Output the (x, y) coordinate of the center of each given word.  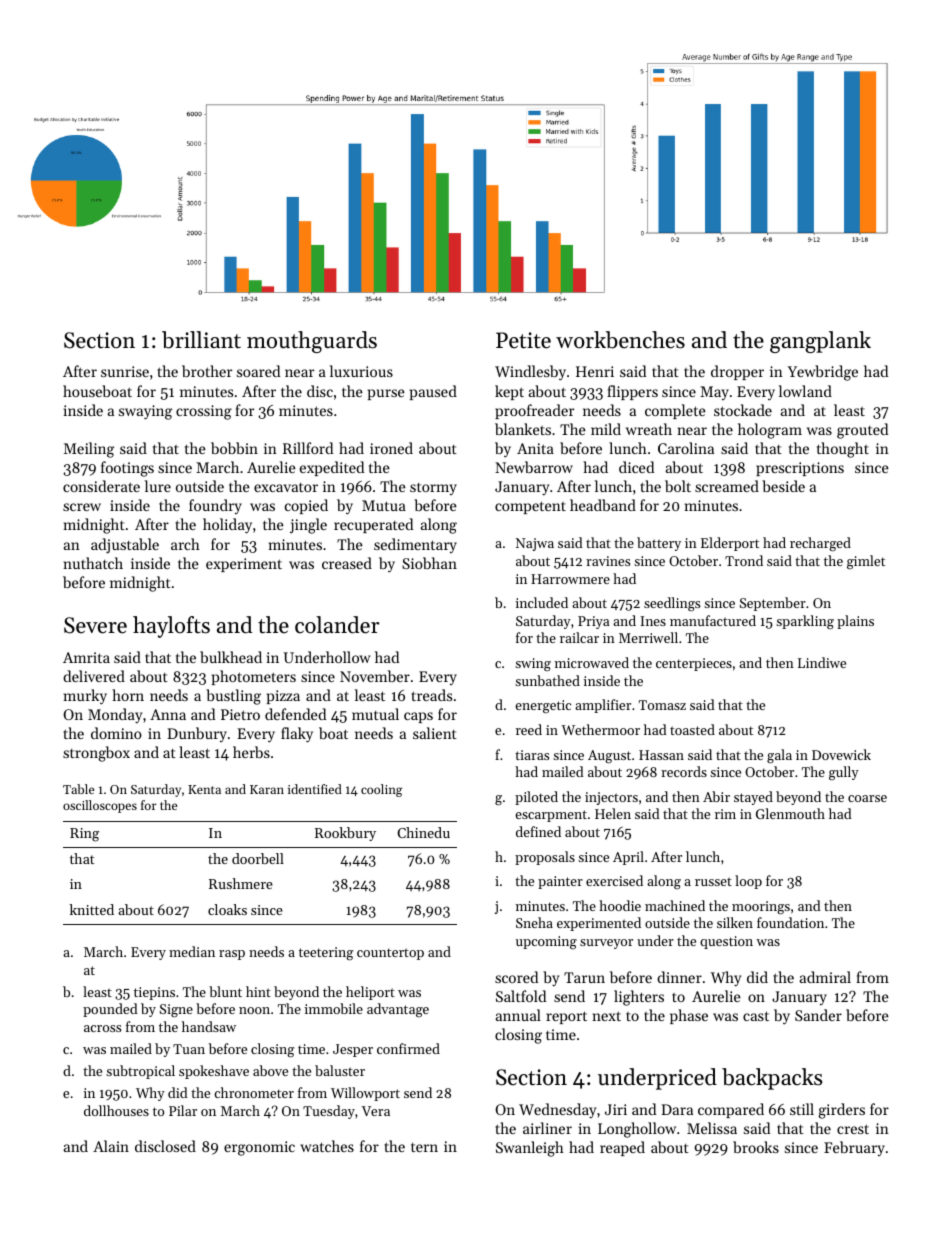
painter (560, 882)
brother (207, 371)
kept (509, 392)
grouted (862, 431)
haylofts (171, 627)
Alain (111, 1146)
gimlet (866, 562)
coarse (867, 798)
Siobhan (429, 563)
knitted (92, 909)
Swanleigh (530, 1149)
